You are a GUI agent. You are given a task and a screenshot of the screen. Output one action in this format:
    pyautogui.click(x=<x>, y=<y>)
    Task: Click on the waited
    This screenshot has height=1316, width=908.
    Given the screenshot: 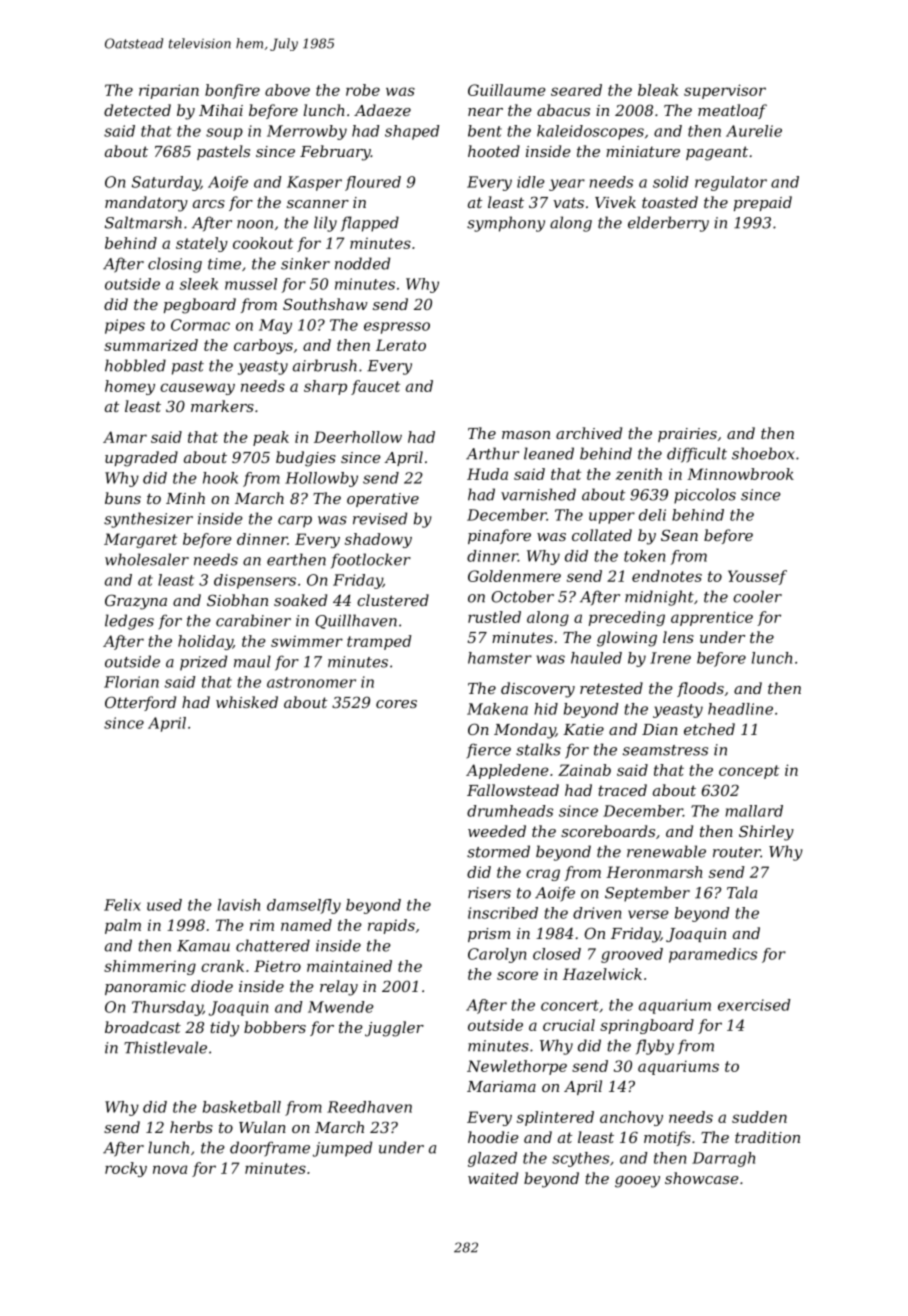 What is the action you would take?
    pyautogui.click(x=493, y=1178)
